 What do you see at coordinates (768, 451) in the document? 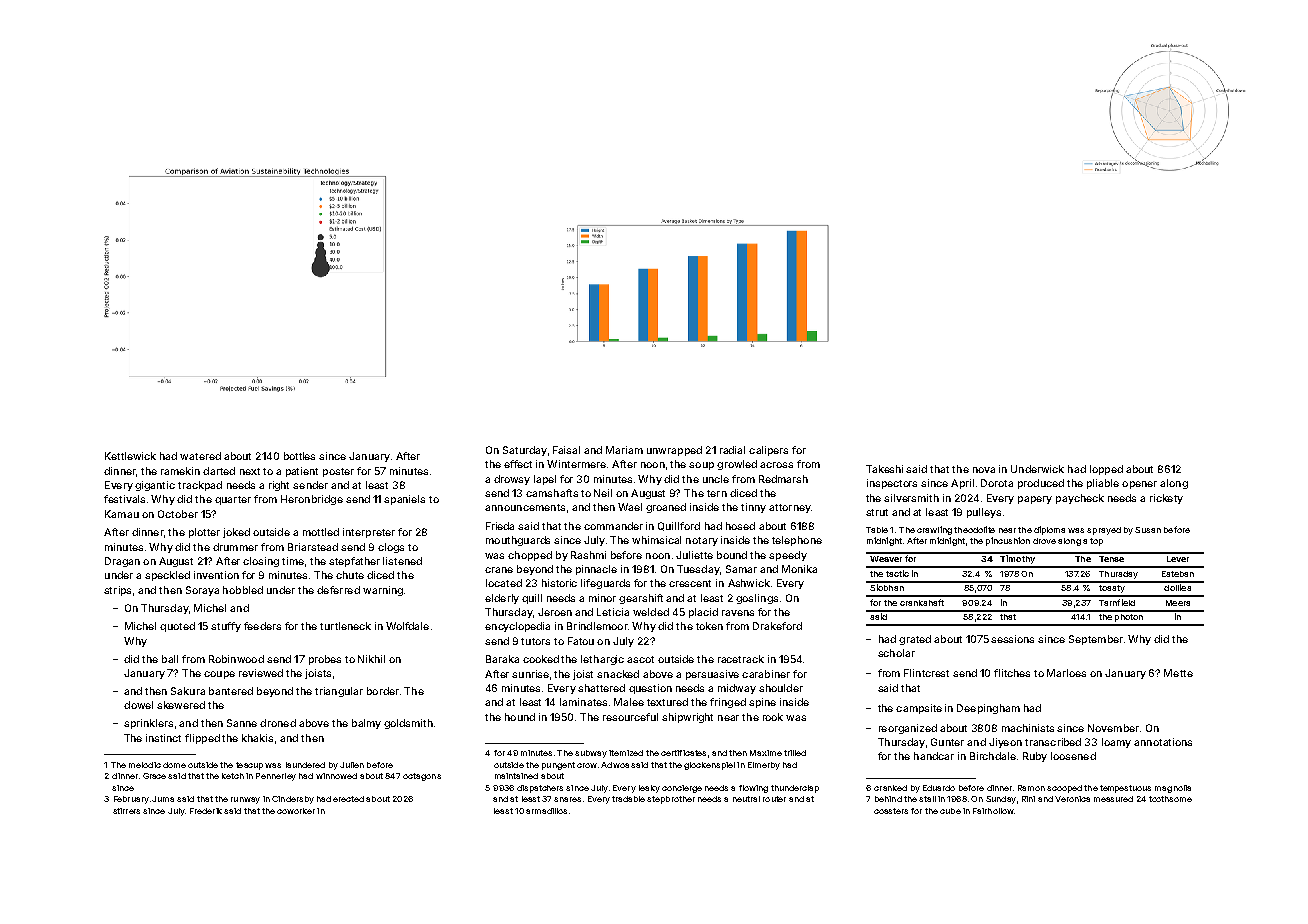
I see `calipers` at bounding box center [768, 451].
